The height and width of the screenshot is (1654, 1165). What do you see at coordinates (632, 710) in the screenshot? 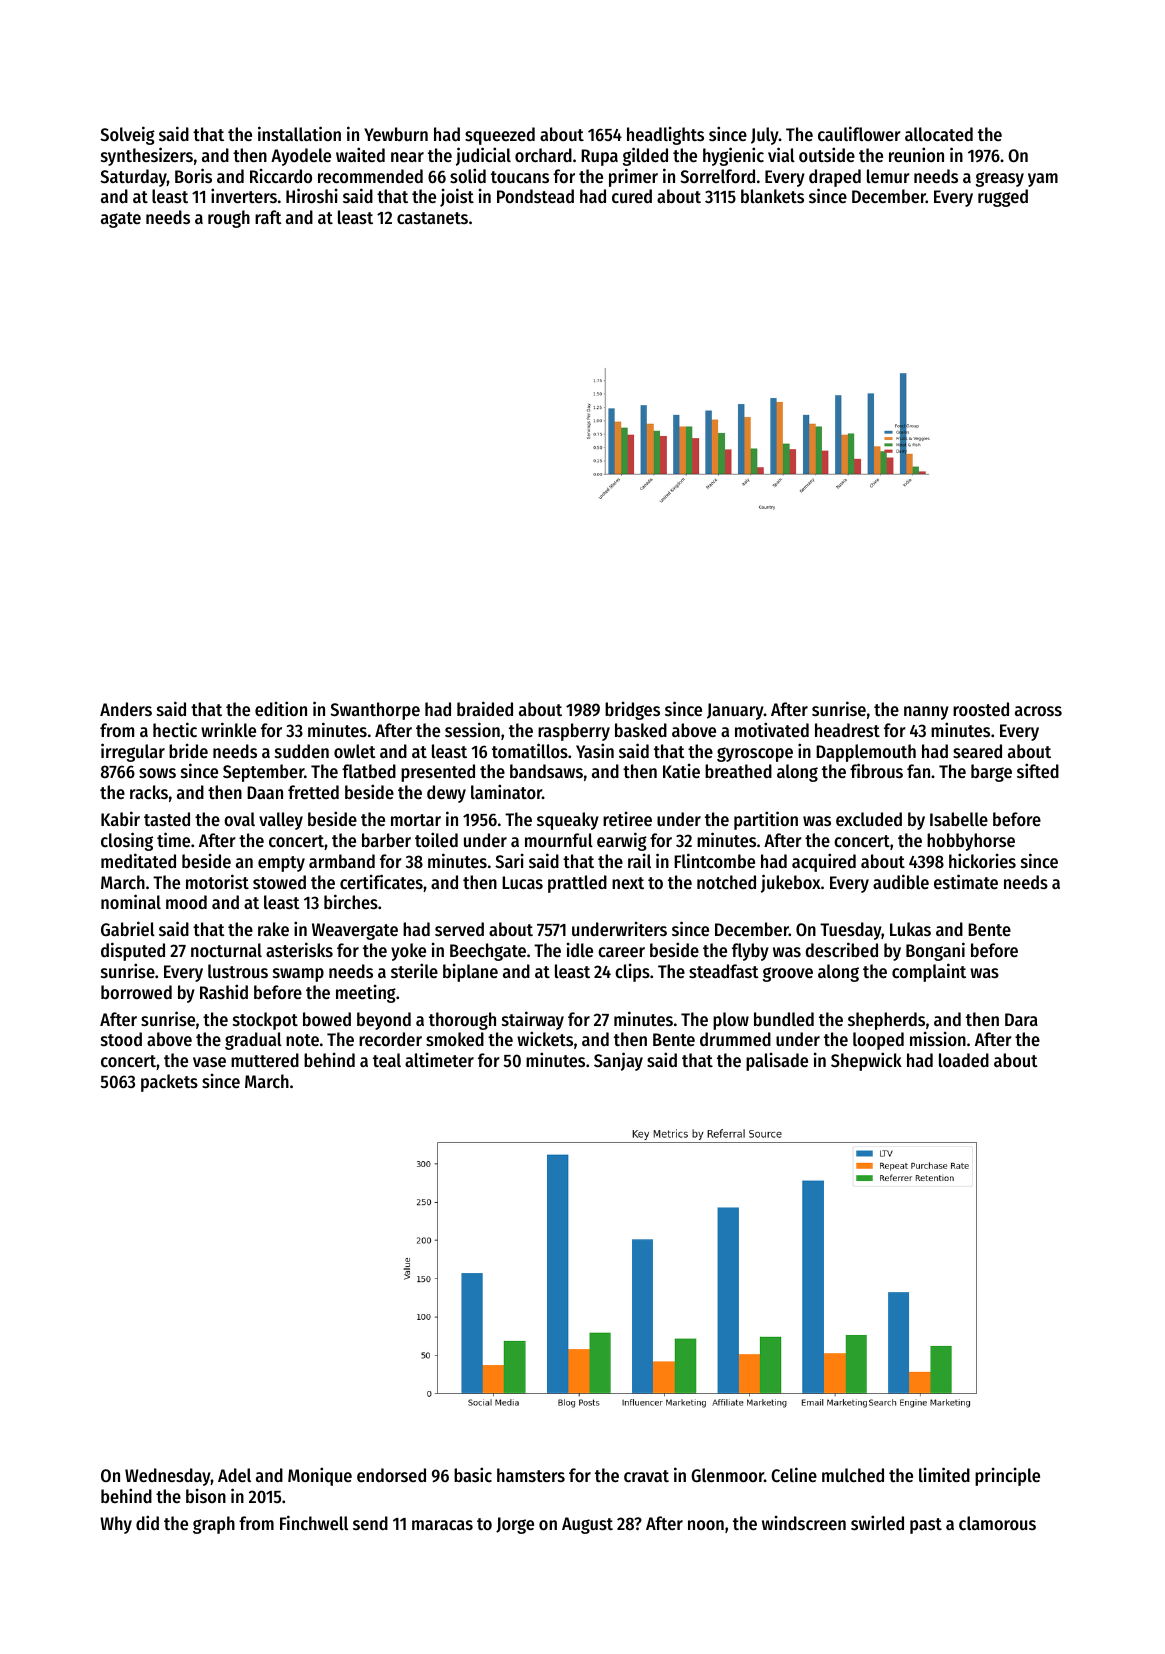
I see `bridges` at bounding box center [632, 710].
